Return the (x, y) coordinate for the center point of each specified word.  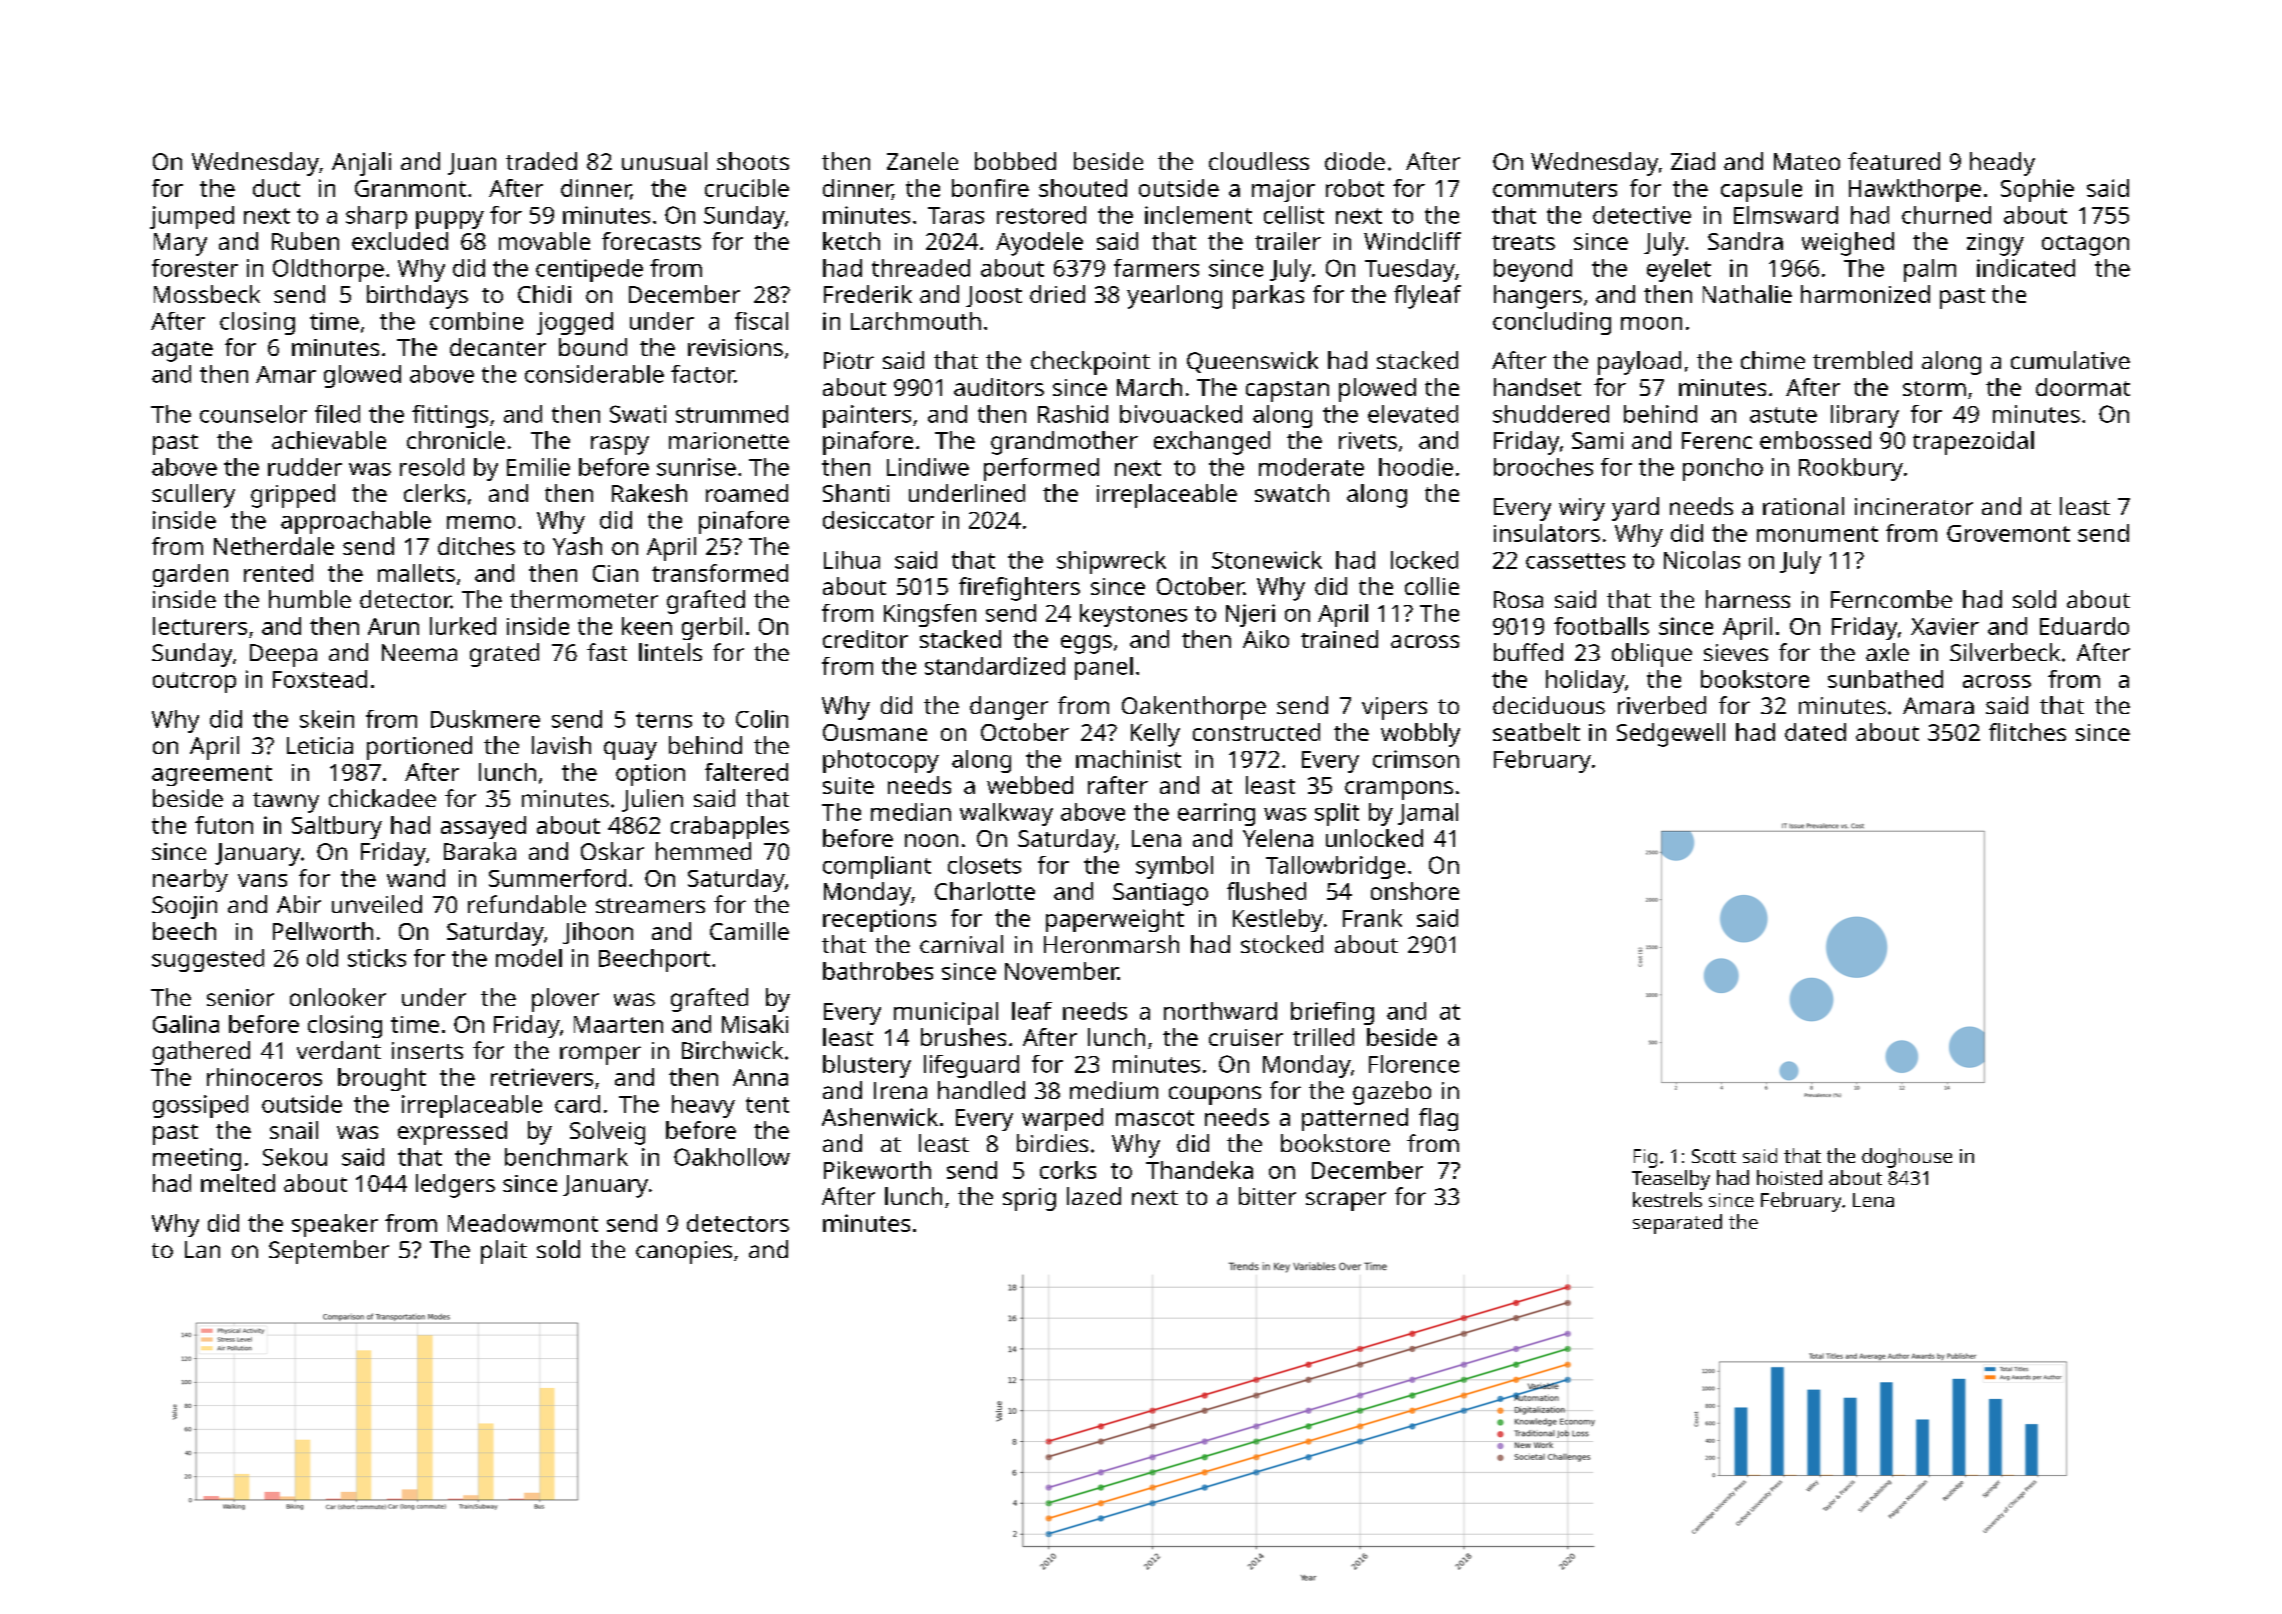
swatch (1292, 493)
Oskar (612, 851)
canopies (684, 1252)
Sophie (2037, 190)
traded (541, 161)
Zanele (922, 161)
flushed (1266, 891)
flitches (2027, 732)
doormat (2083, 387)
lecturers (200, 626)
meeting (197, 1159)
